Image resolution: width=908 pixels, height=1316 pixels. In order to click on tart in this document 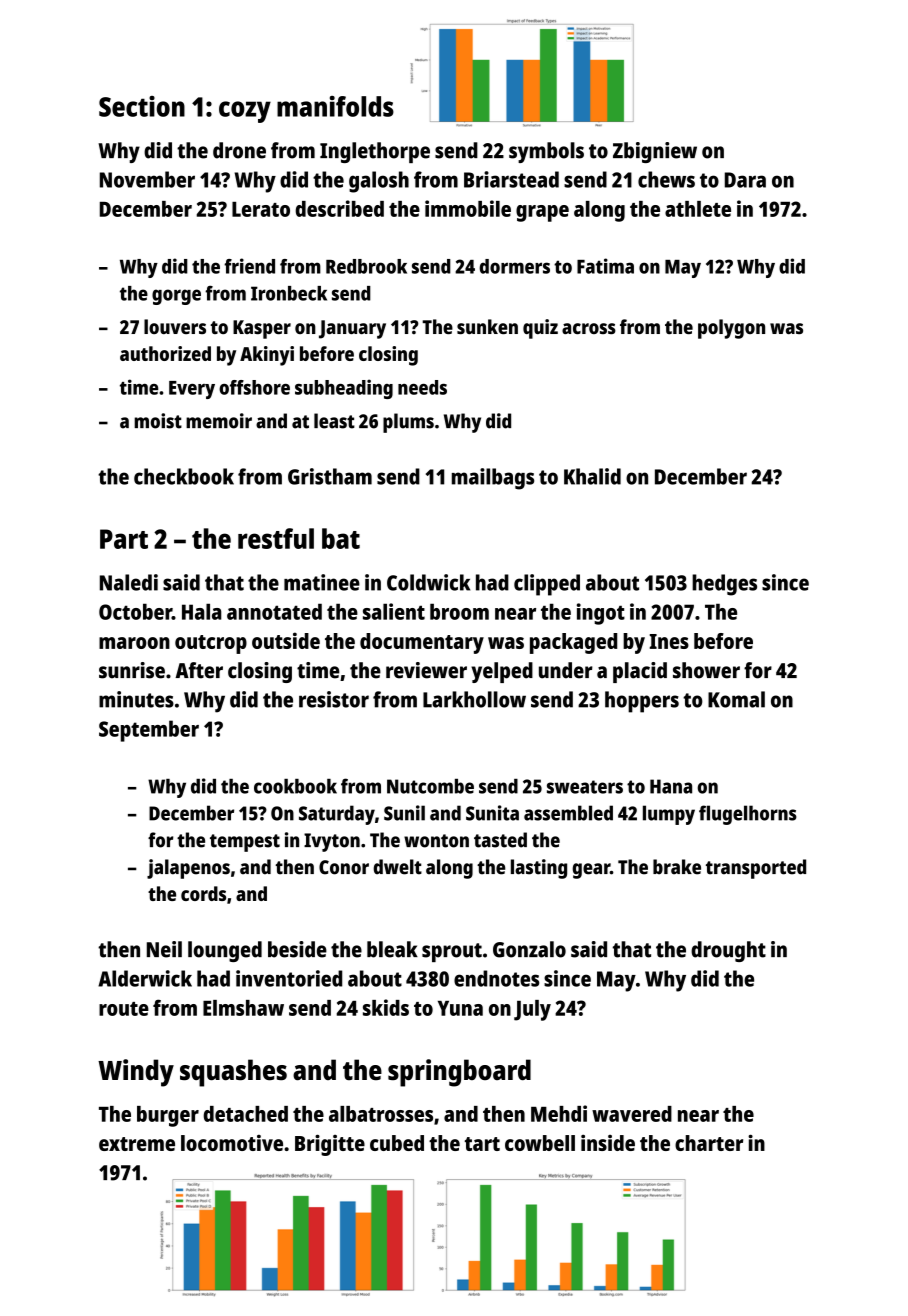, I will do `click(482, 1144)`.
